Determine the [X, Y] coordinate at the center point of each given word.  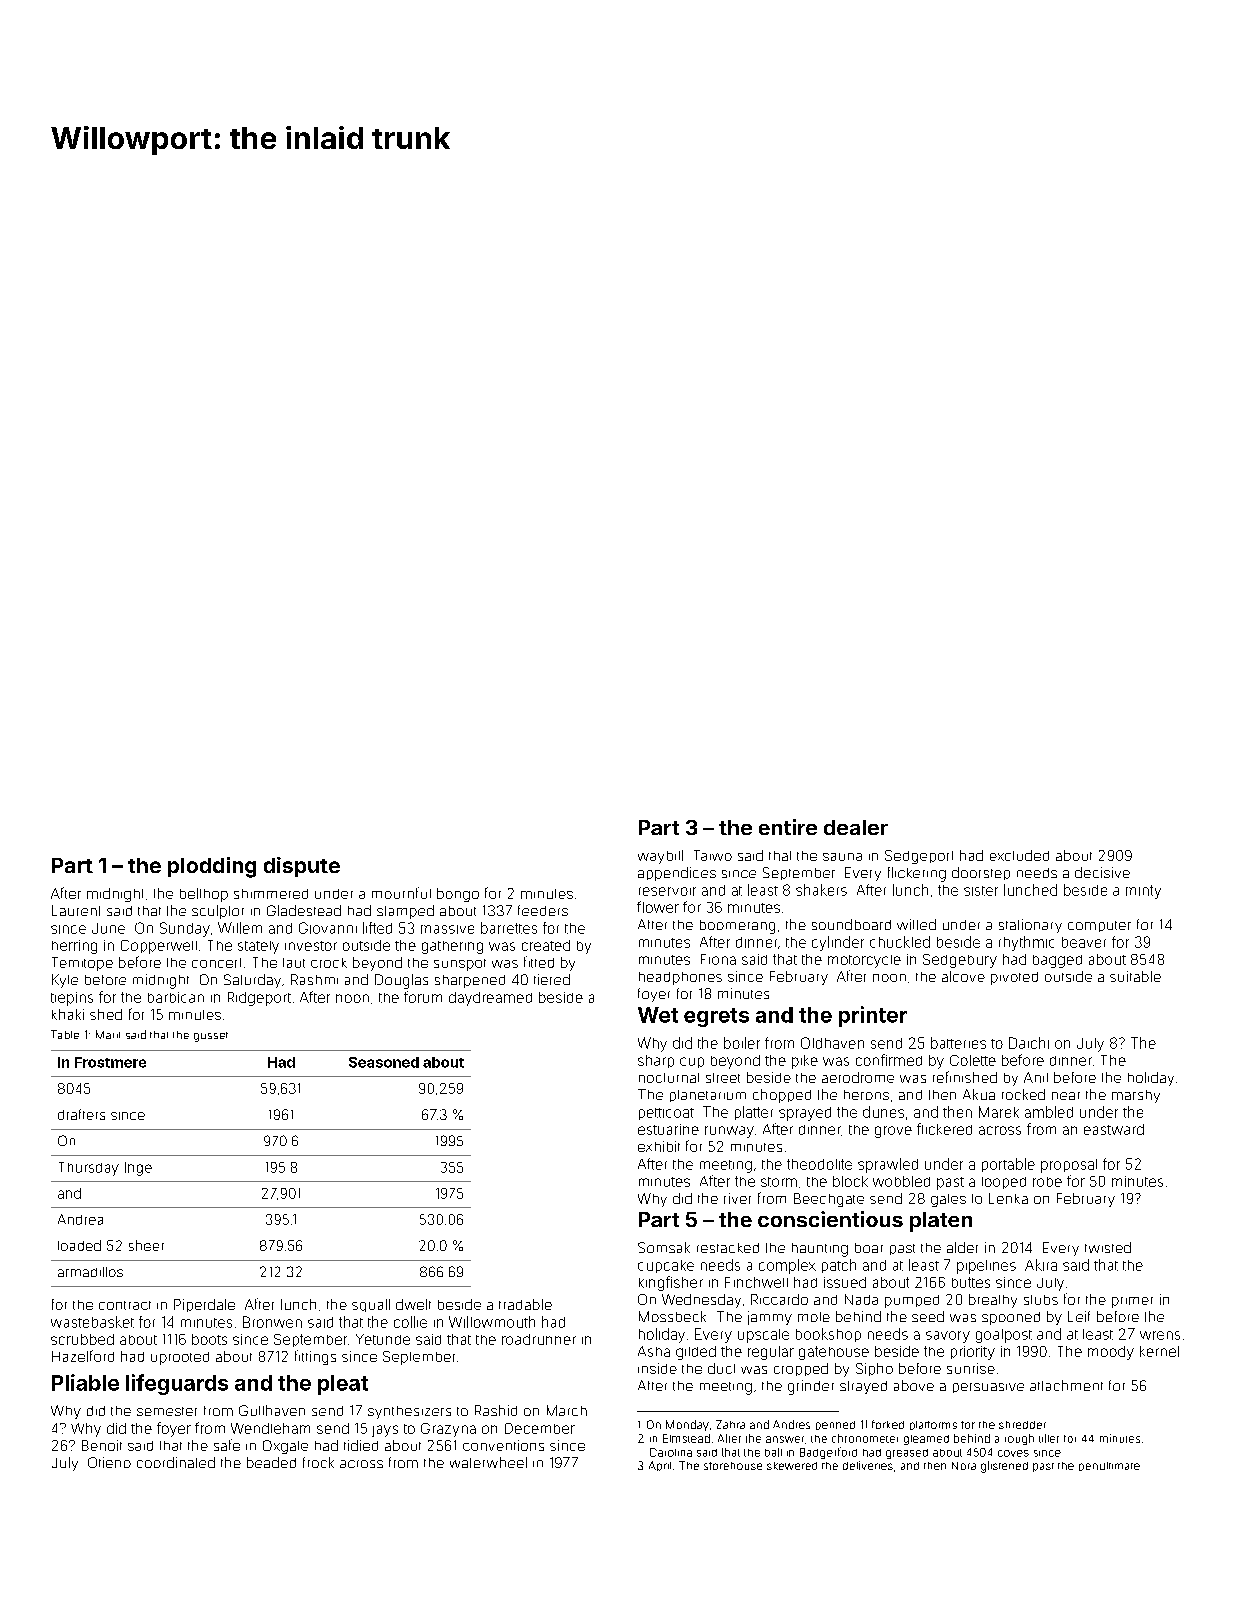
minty [1143, 892]
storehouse [733, 1466]
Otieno [109, 1462]
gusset [211, 1037]
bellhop [204, 895]
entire [788, 827]
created [546, 945]
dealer [856, 827]
